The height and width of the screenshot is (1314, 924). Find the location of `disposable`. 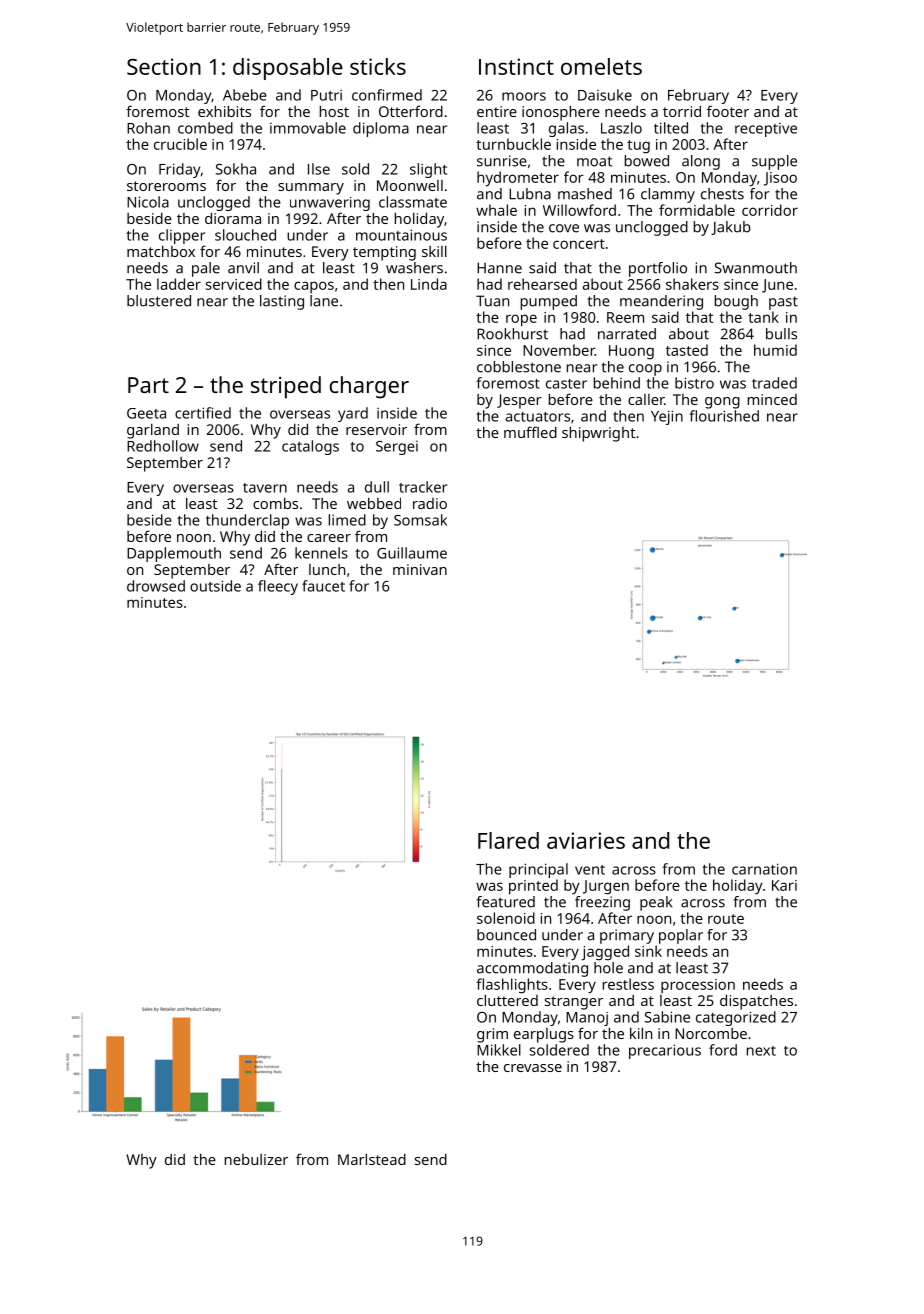

disposable is located at coordinates (288, 69).
